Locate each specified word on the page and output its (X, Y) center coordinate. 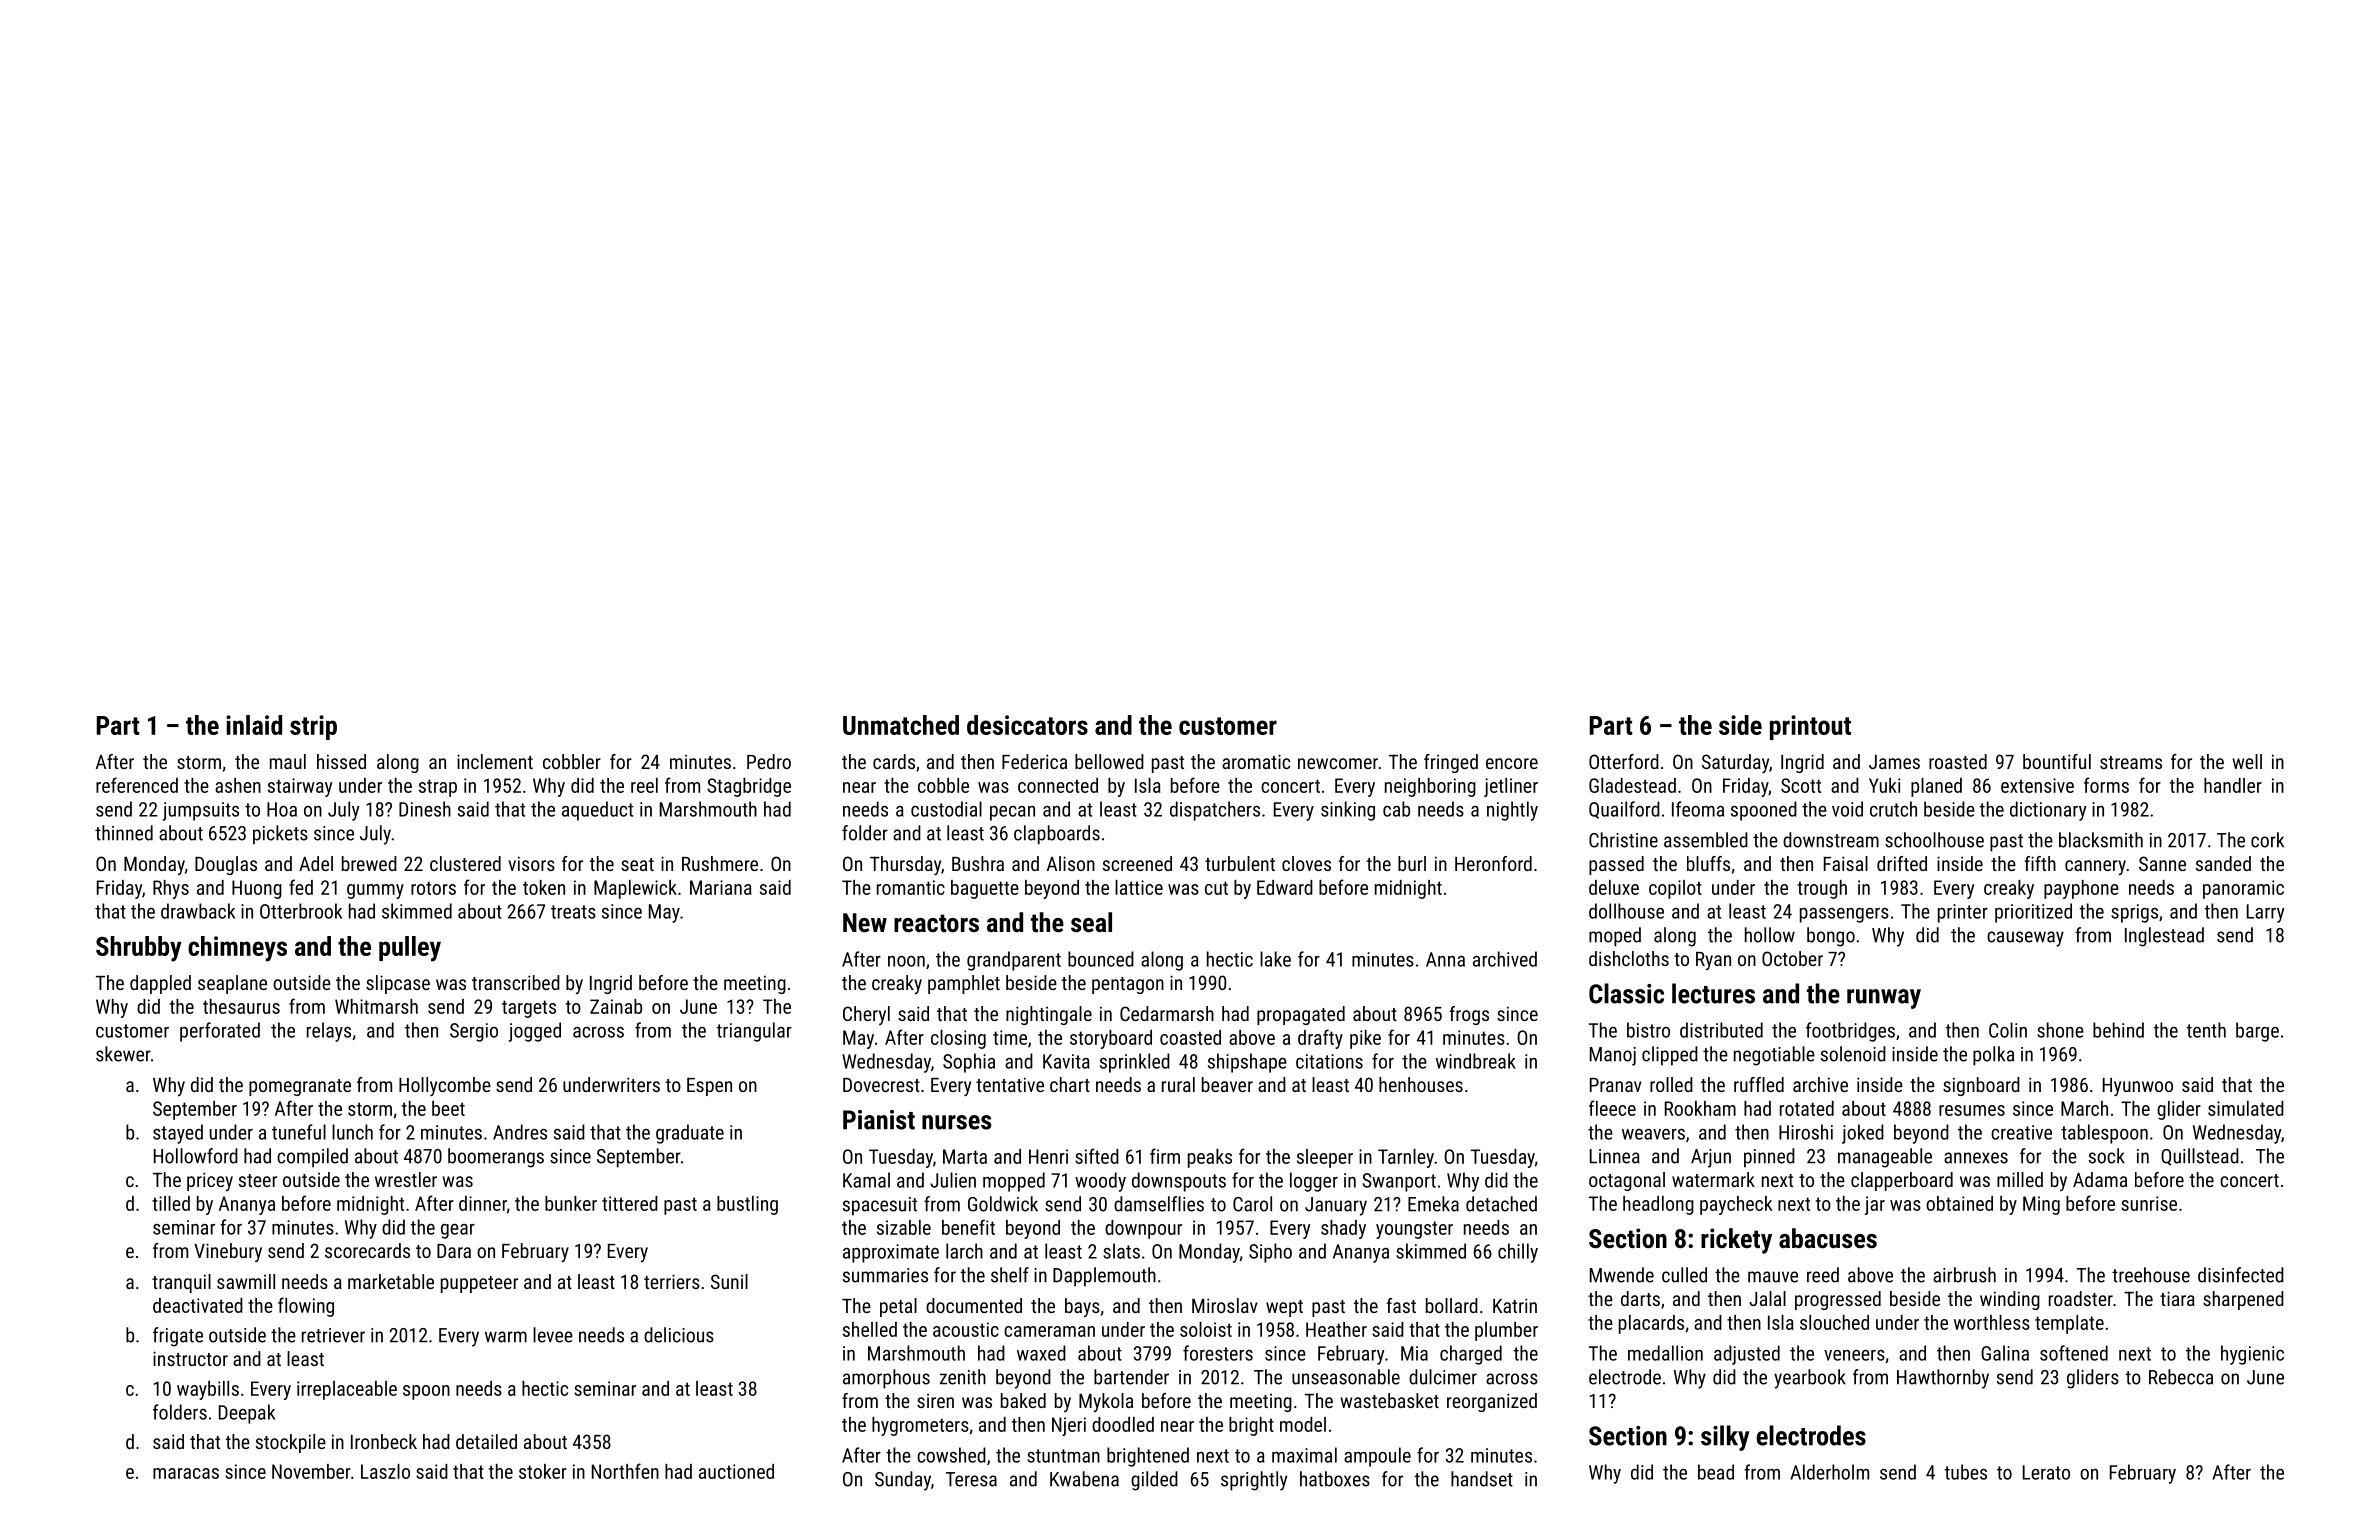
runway (1884, 999)
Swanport (1399, 1182)
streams (2131, 762)
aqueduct (597, 811)
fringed (1451, 763)
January (1336, 1206)
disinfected (2241, 1275)
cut (1216, 888)
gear (458, 1231)
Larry (2266, 913)
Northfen (625, 1471)
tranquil (181, 1283)
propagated (1301, 1015)
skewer (123, 1054)
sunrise (2149, 1203)
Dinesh (425, 809)
